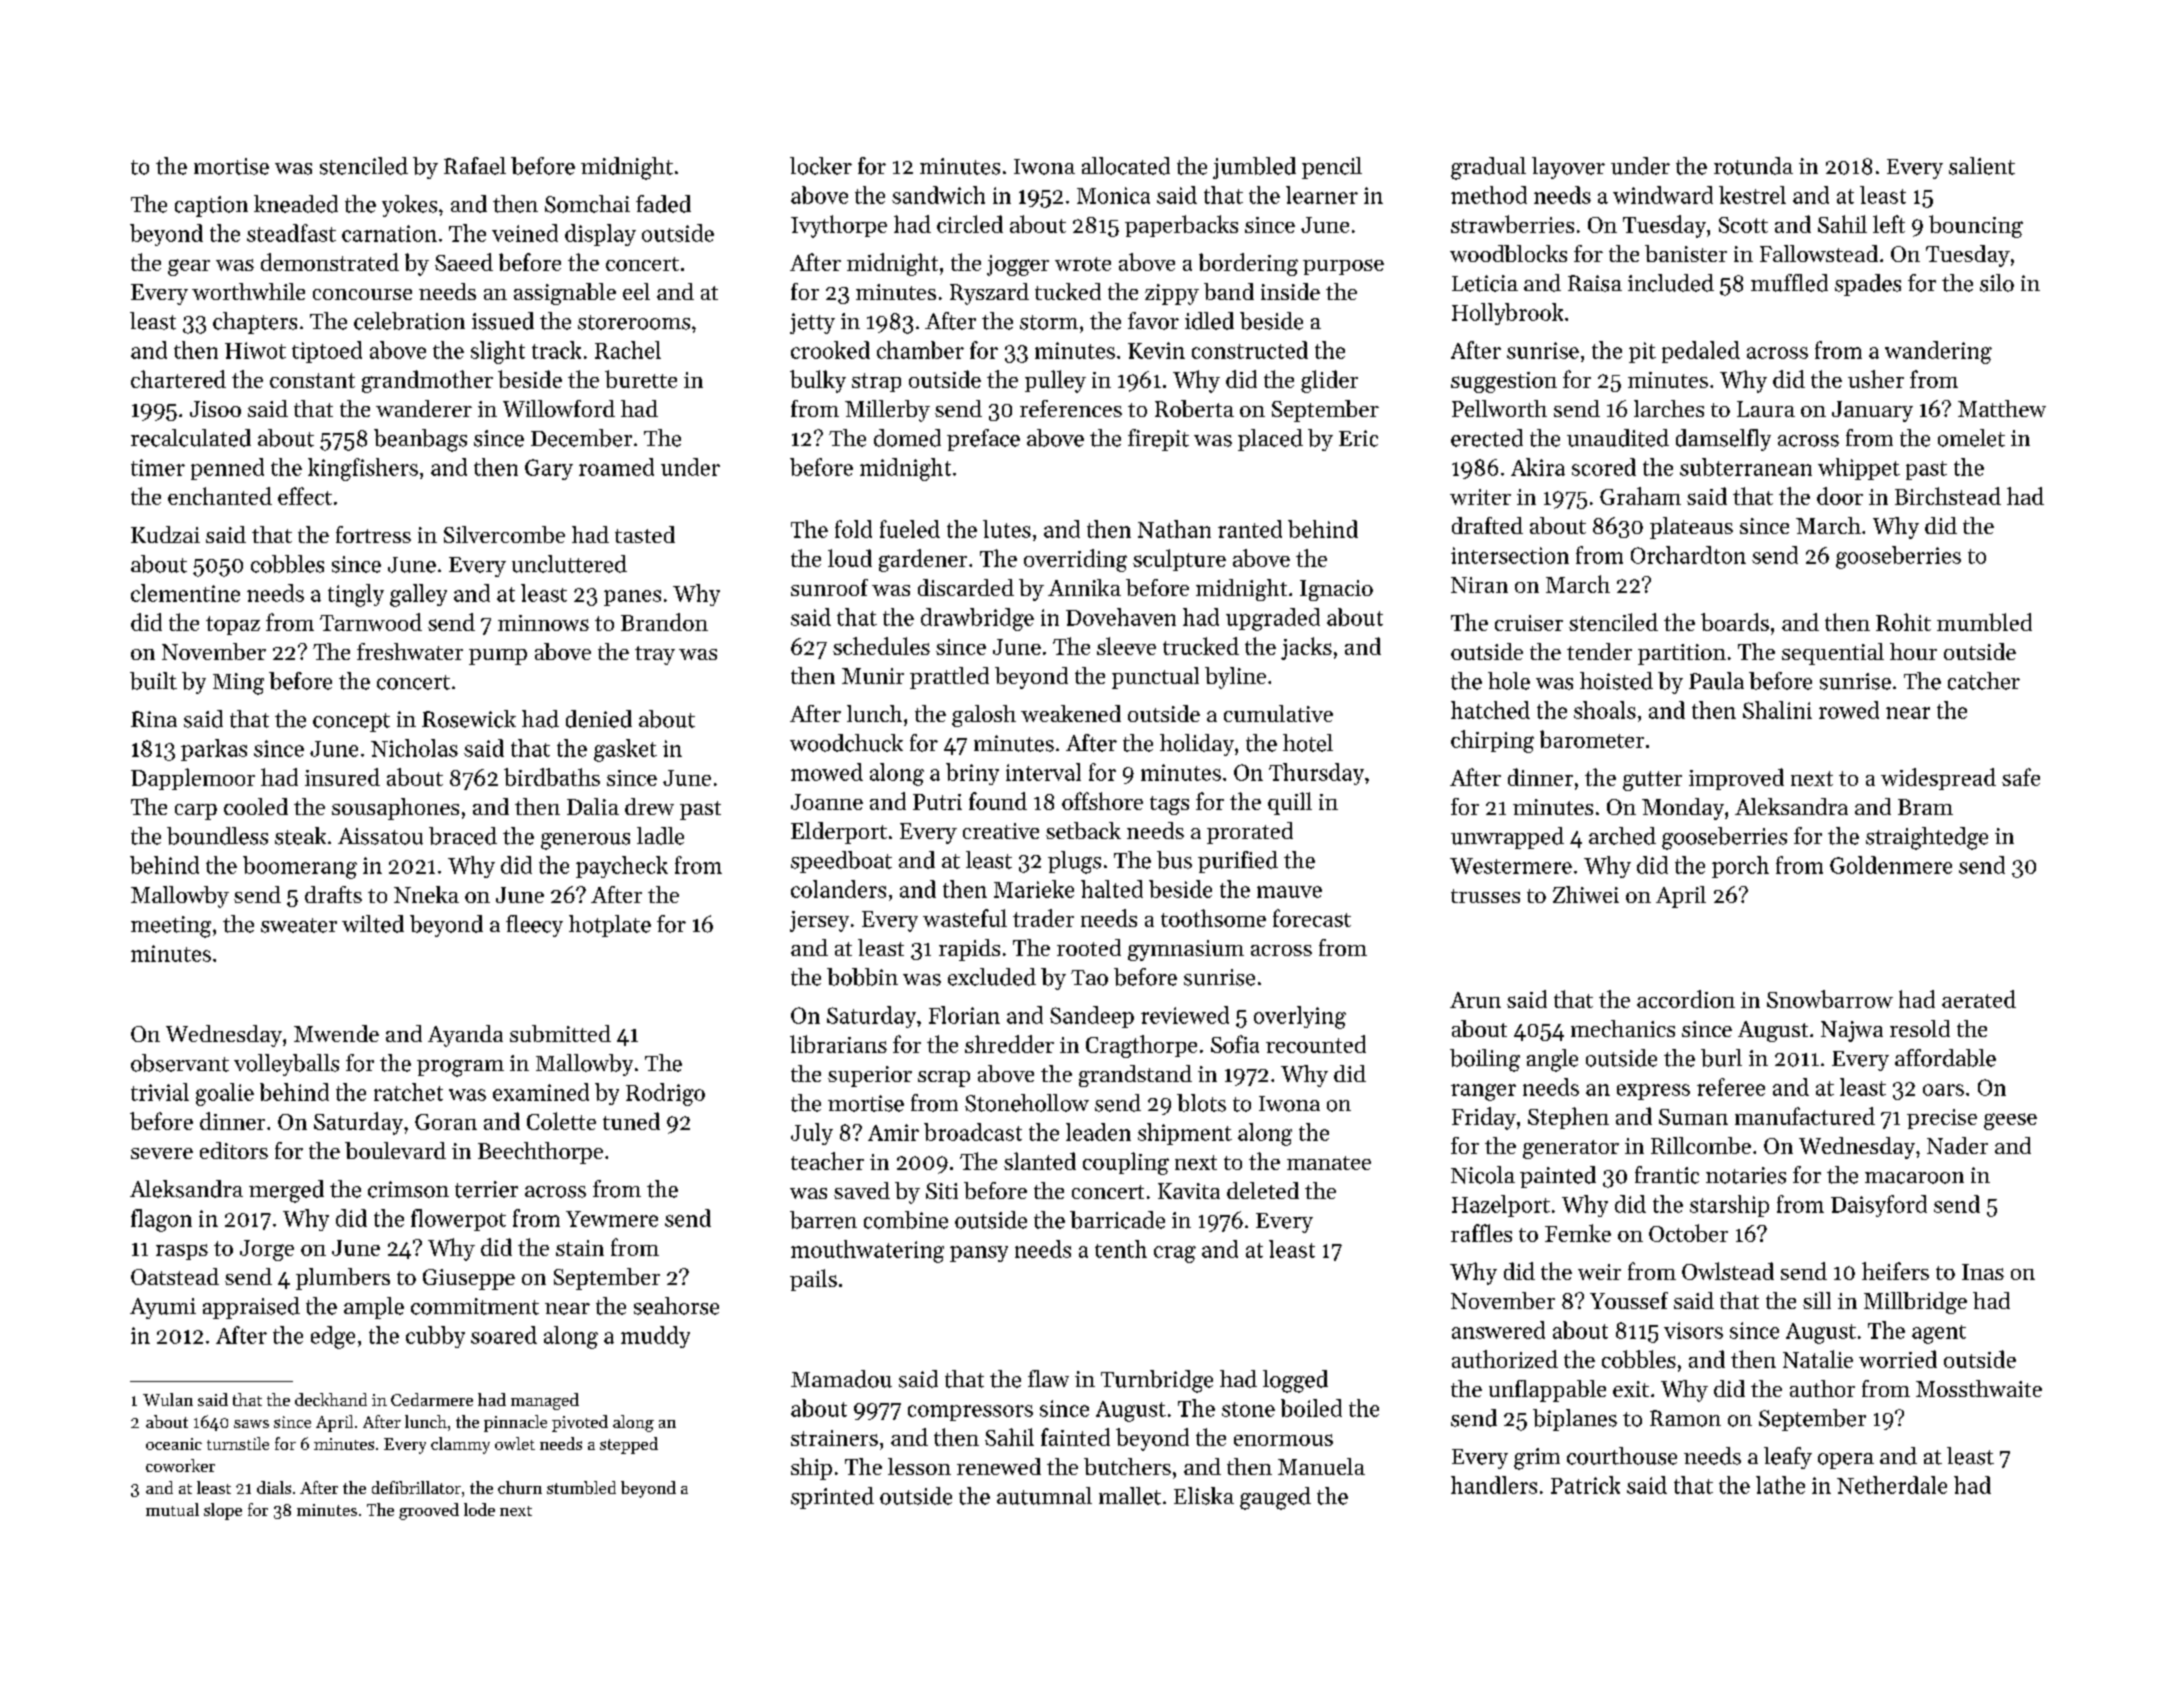 This document has width=2178, height=1683. I want to click on hotplate, so click(610, 926).
